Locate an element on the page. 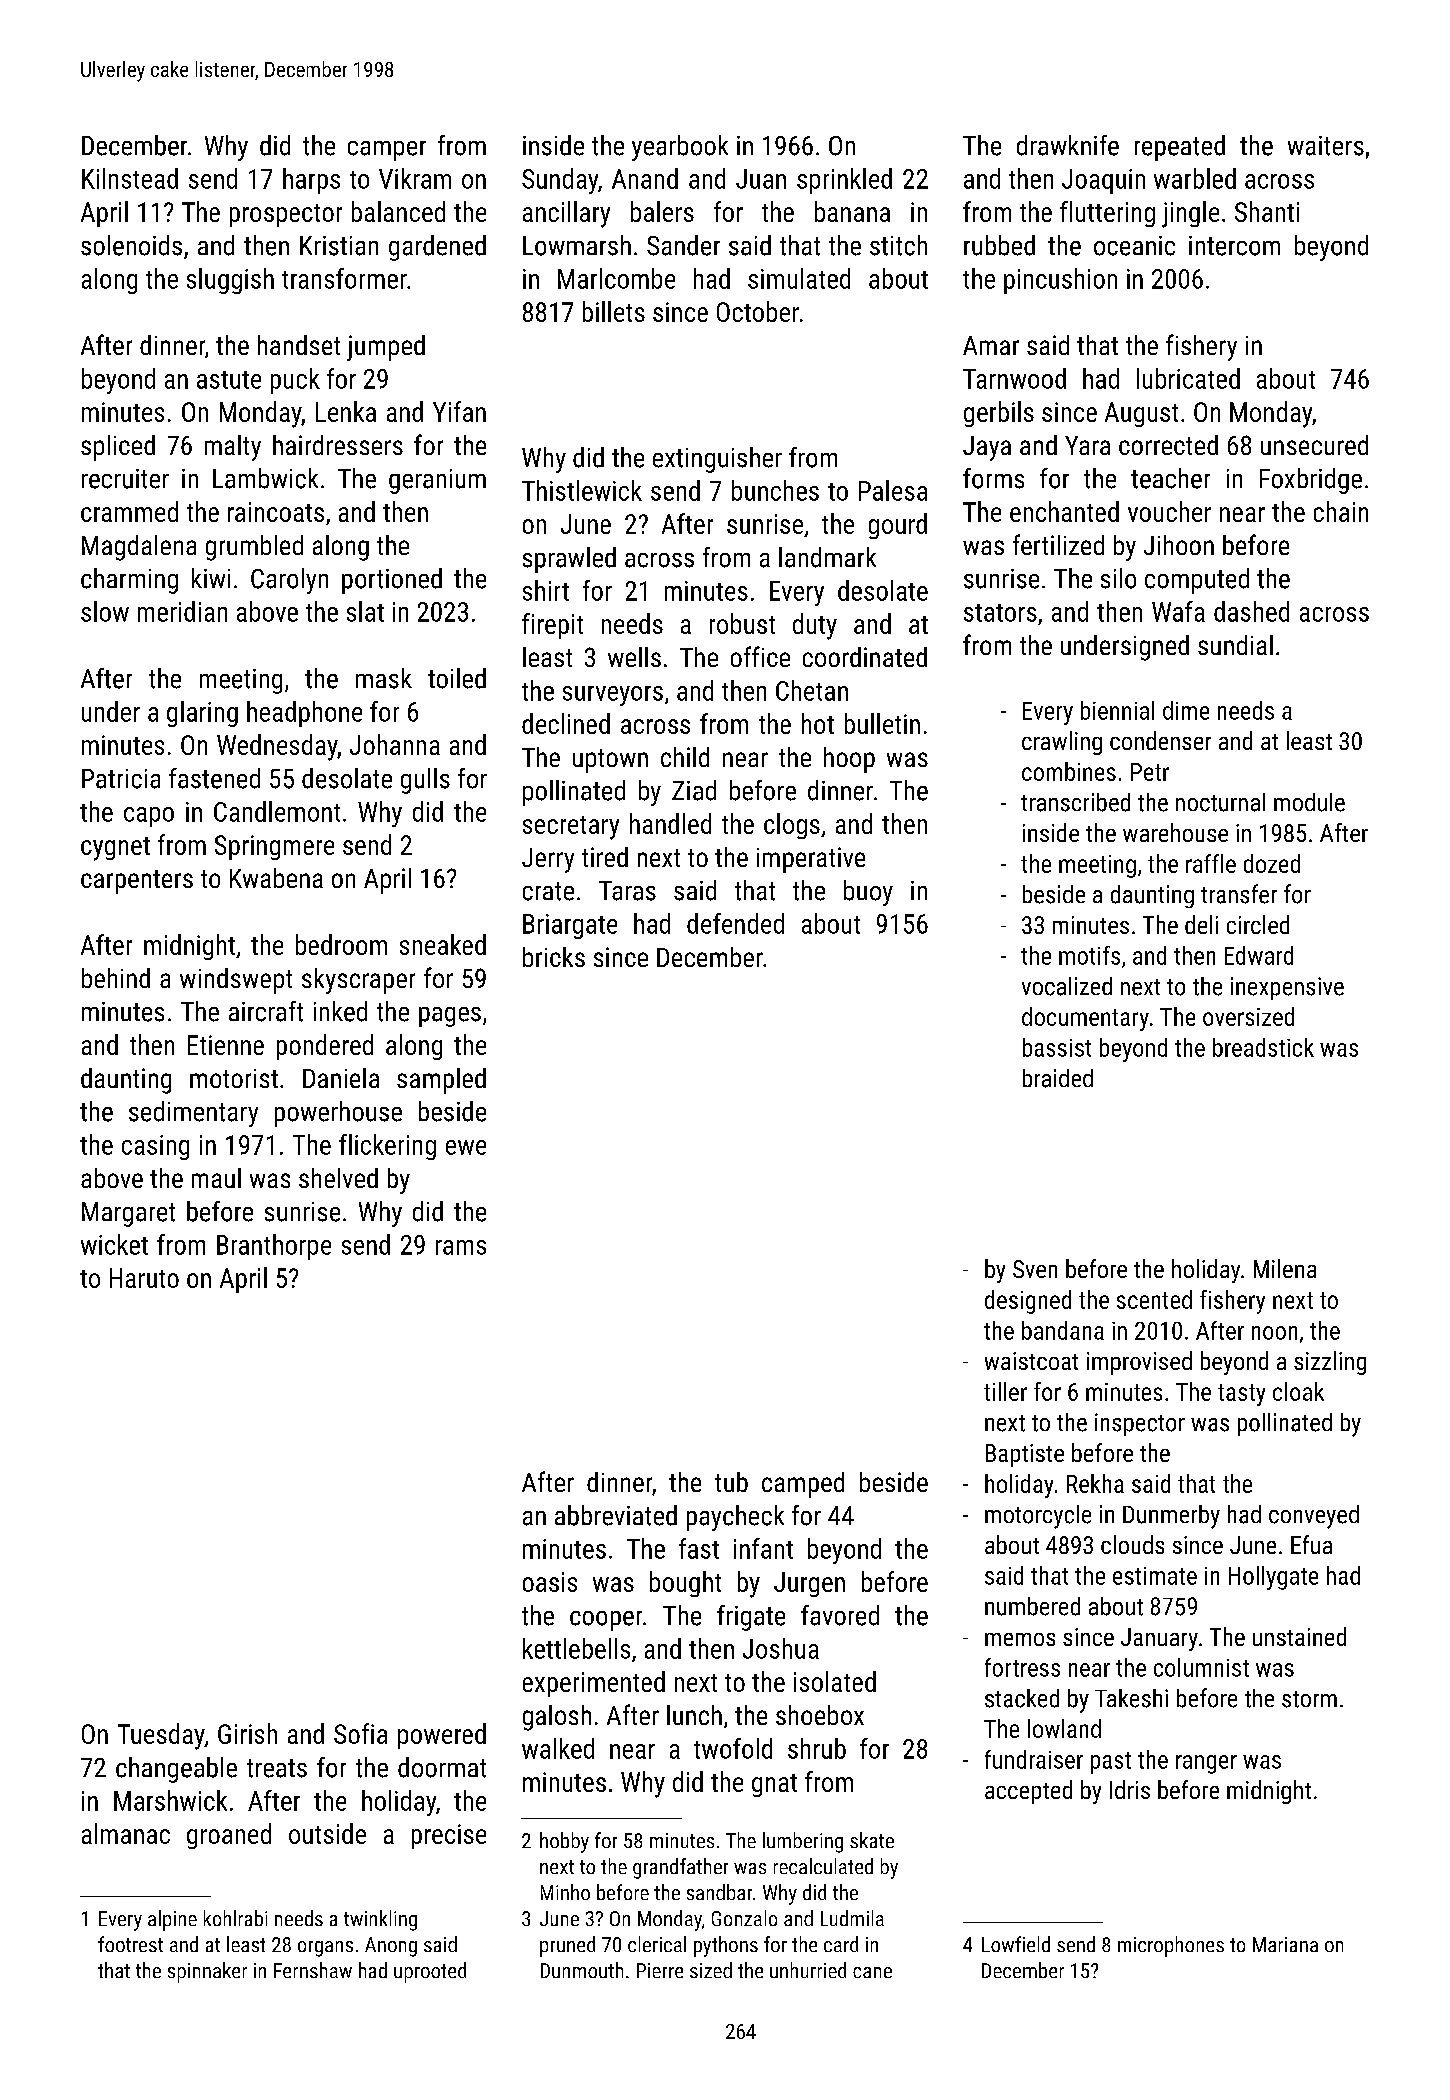  lowland is located at coordinates (1064, 1728).
